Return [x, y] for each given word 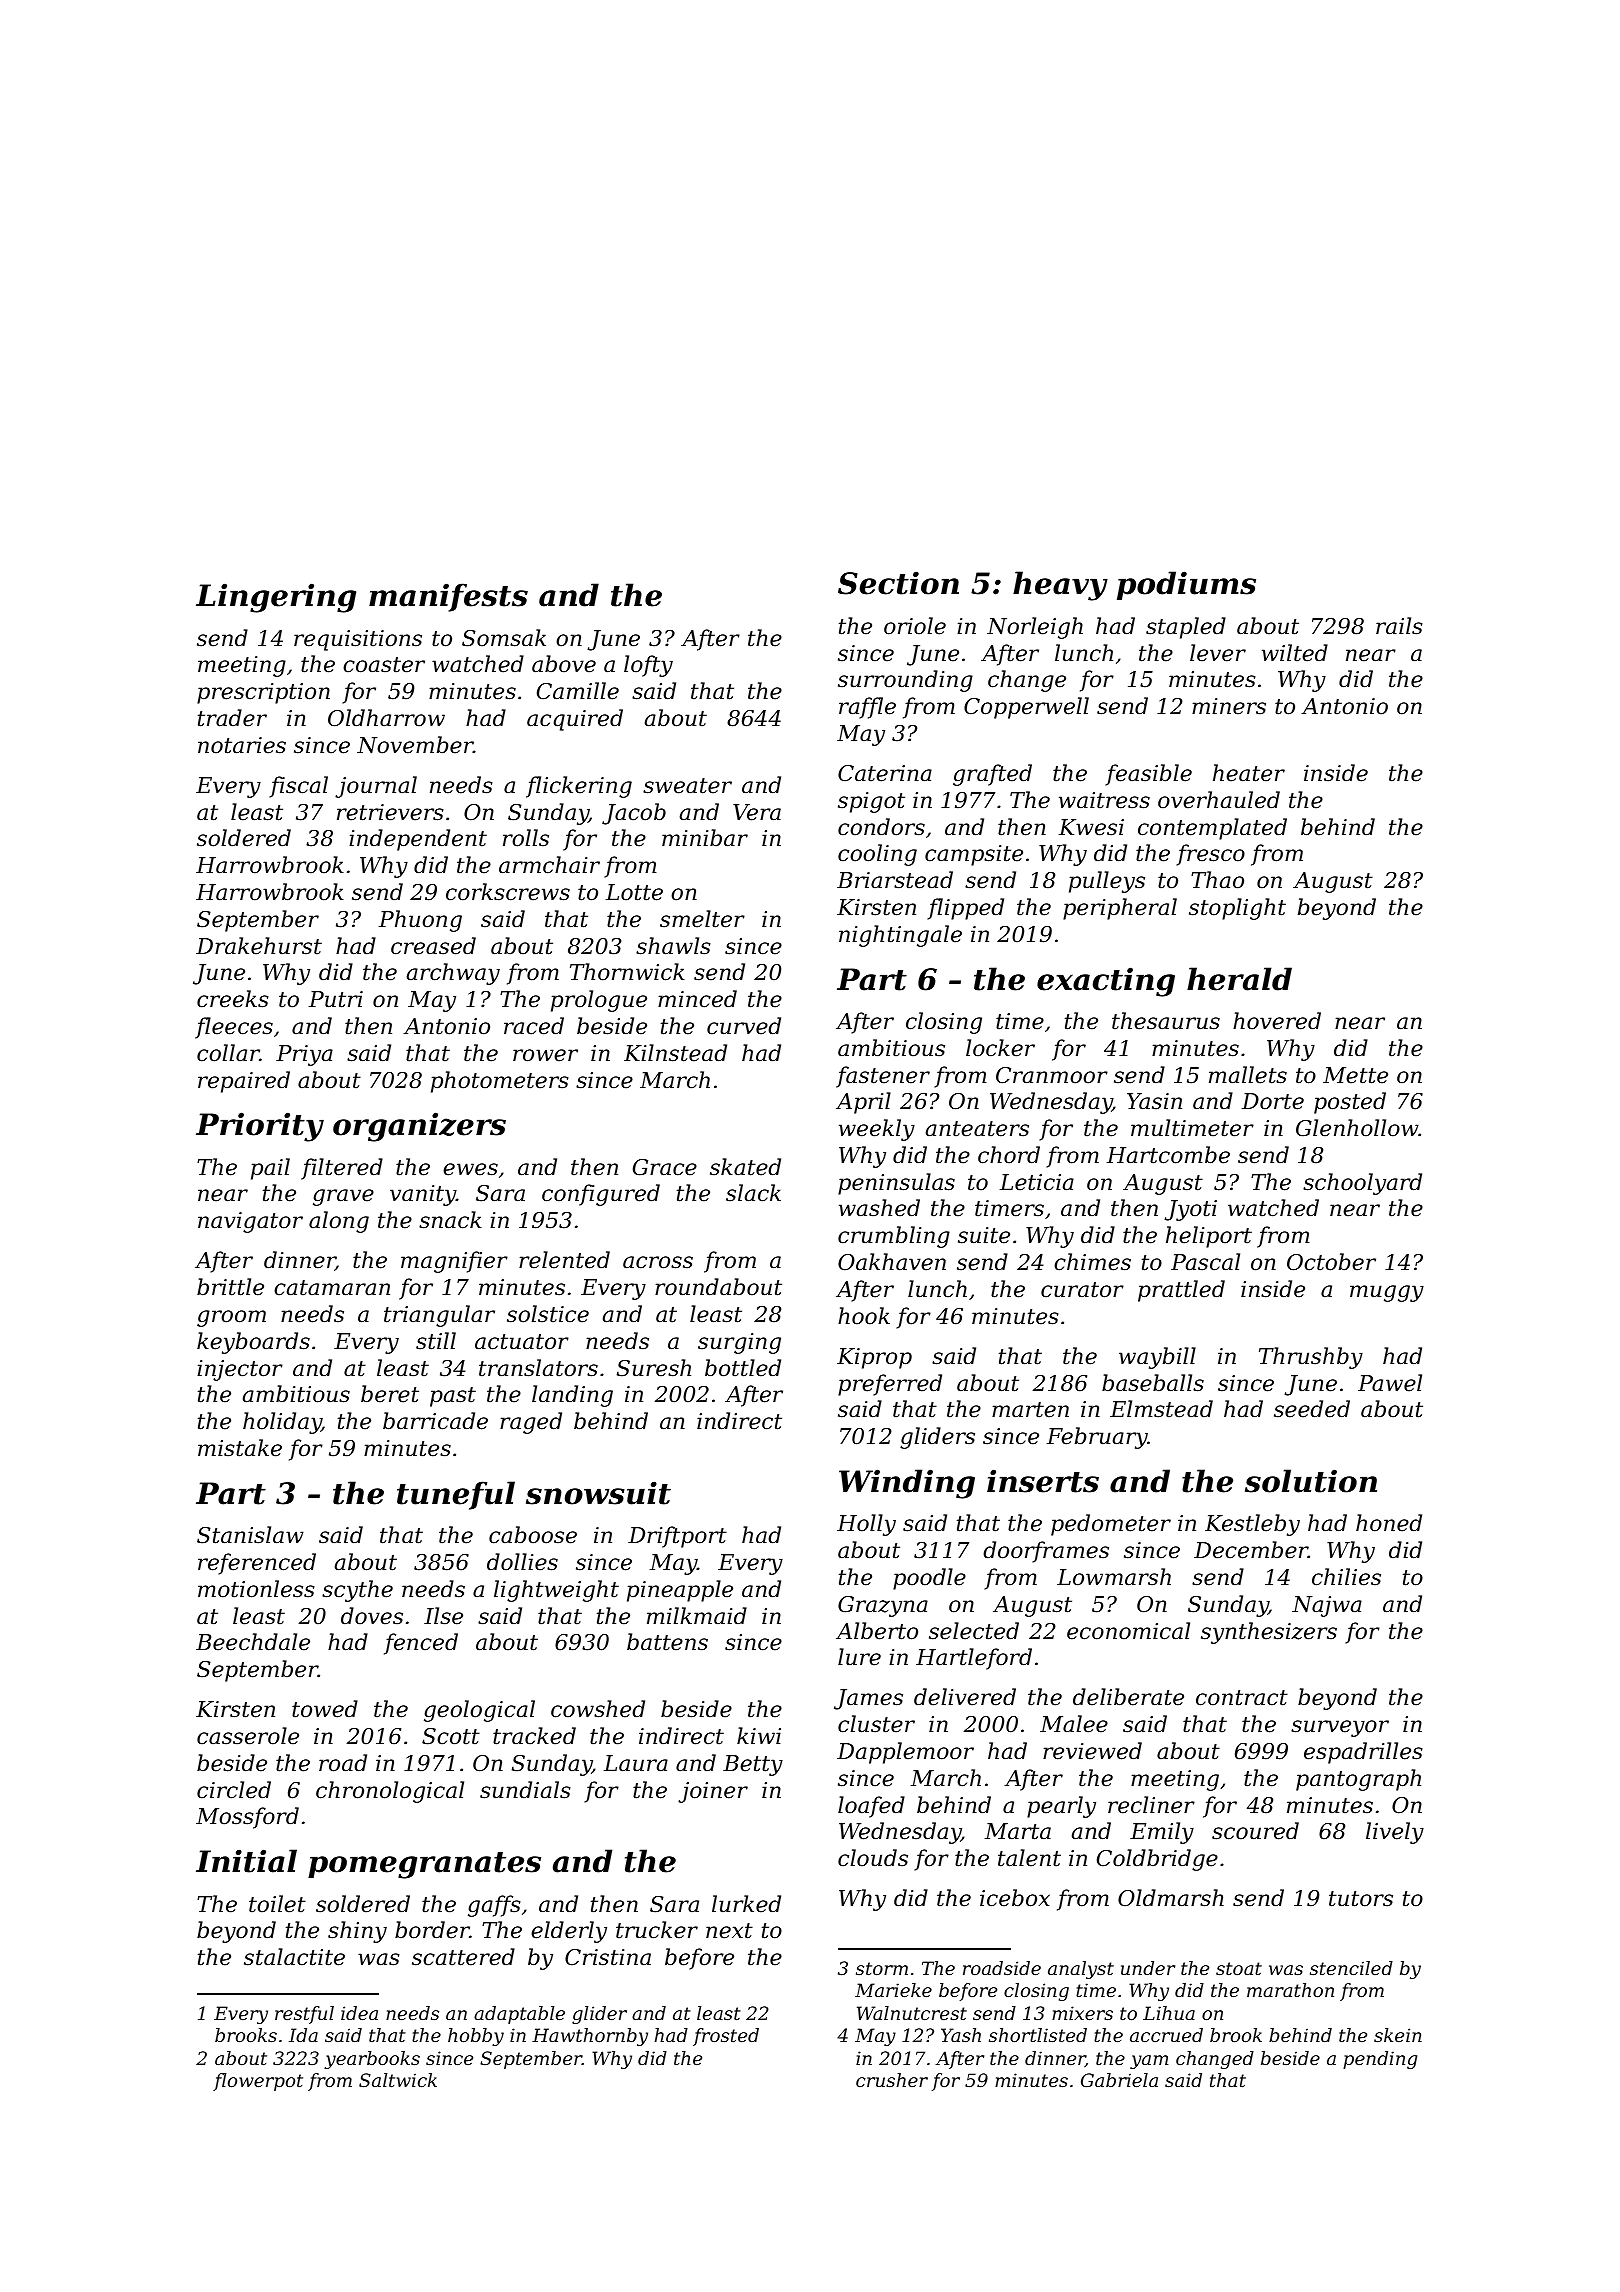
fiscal [298, 787]
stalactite [294, 1957]
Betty [753, 1765]
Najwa [1327, 1606]
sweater [687, 786]
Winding [907, 1484]
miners [1229, 706]
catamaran [332, 1288]
